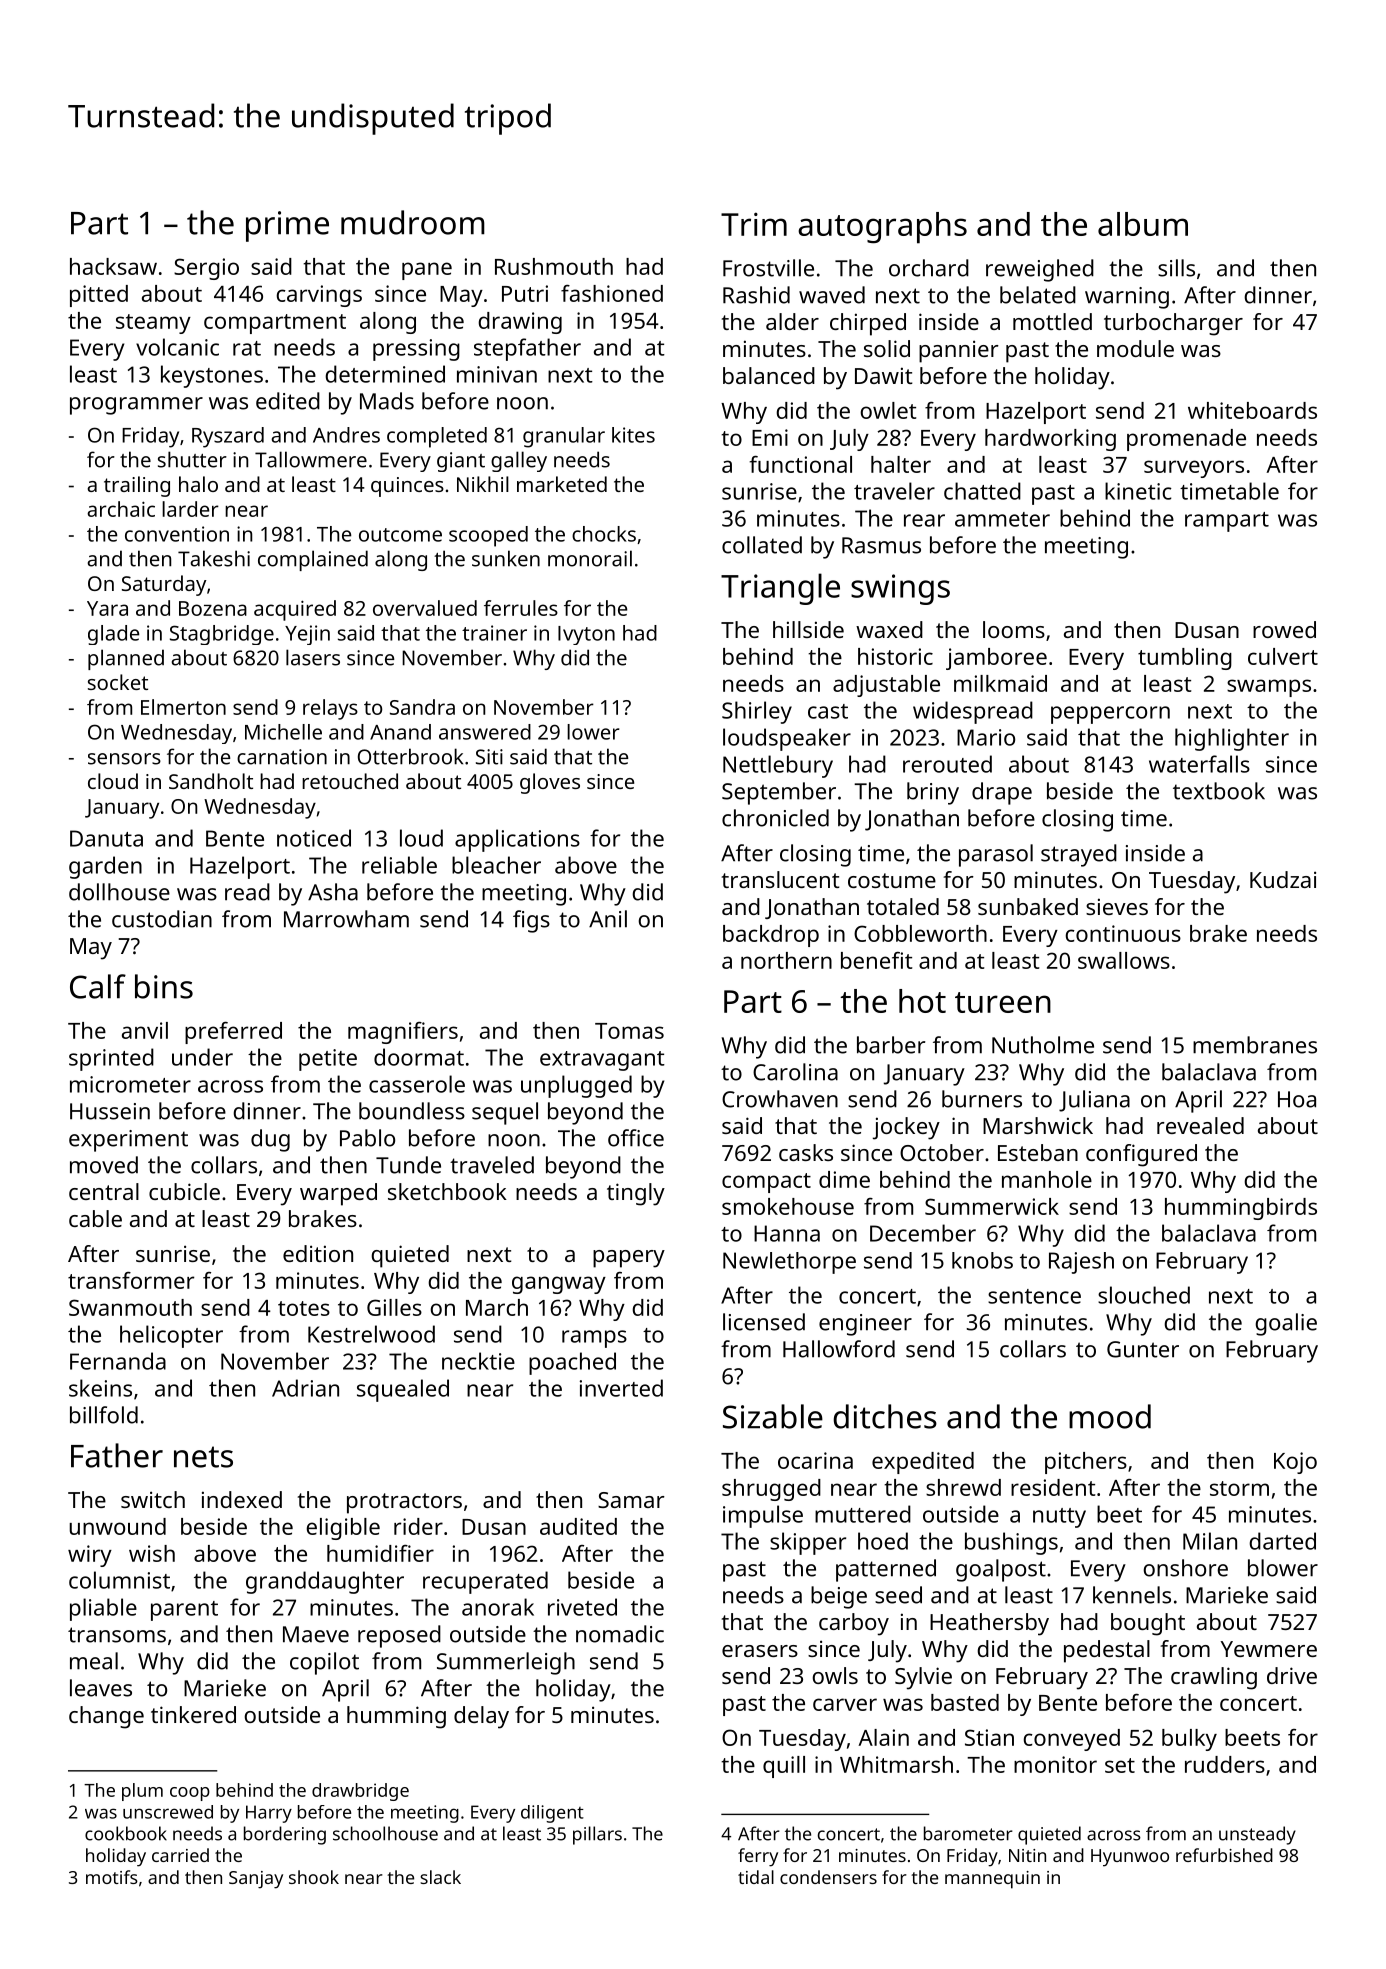  Describe the element at coordinates (171, 1336) in the image. I see `helicopter` at that location.
